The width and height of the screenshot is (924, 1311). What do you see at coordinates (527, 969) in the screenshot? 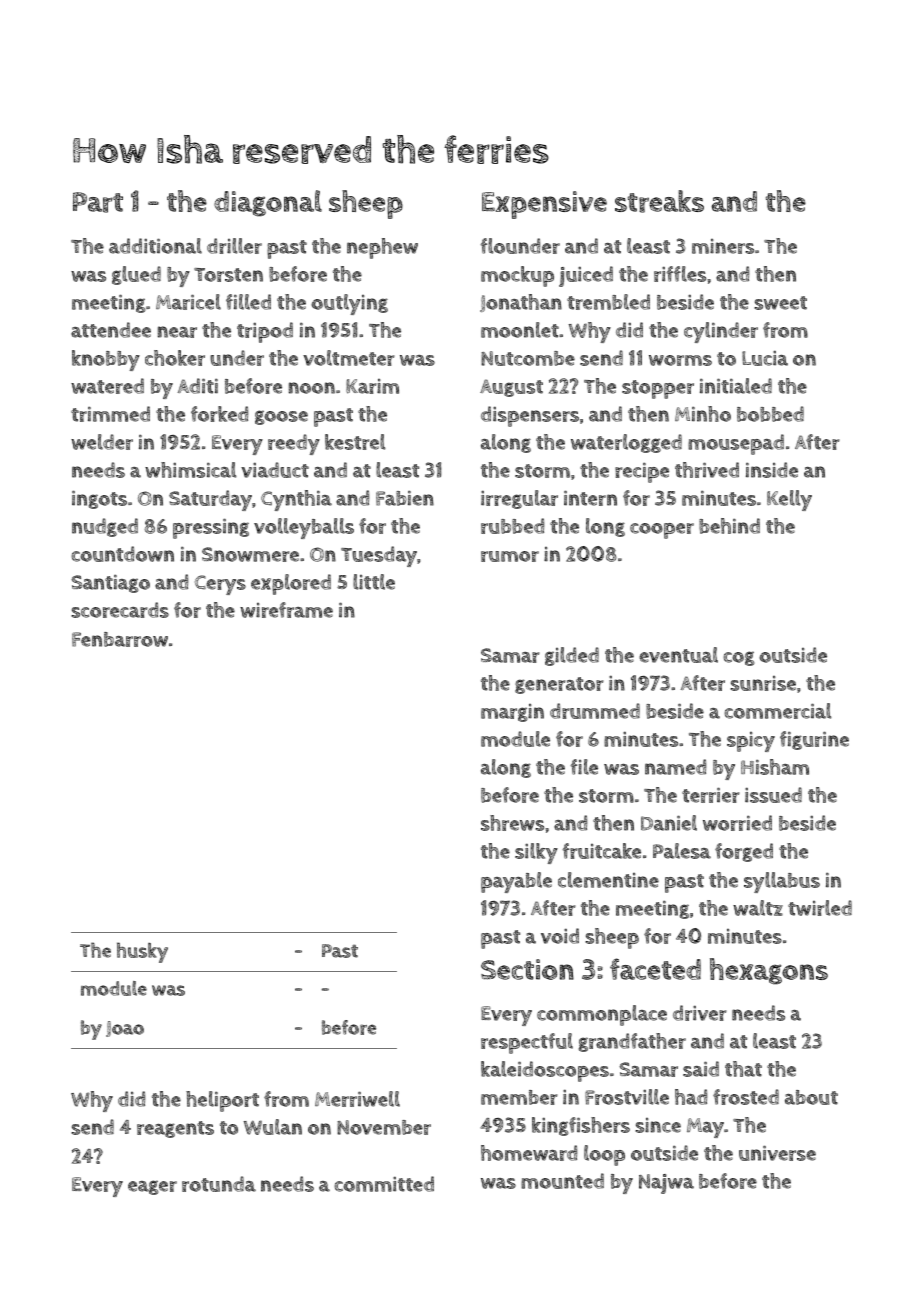
I see `Section` at bounding box center [527, 969].
